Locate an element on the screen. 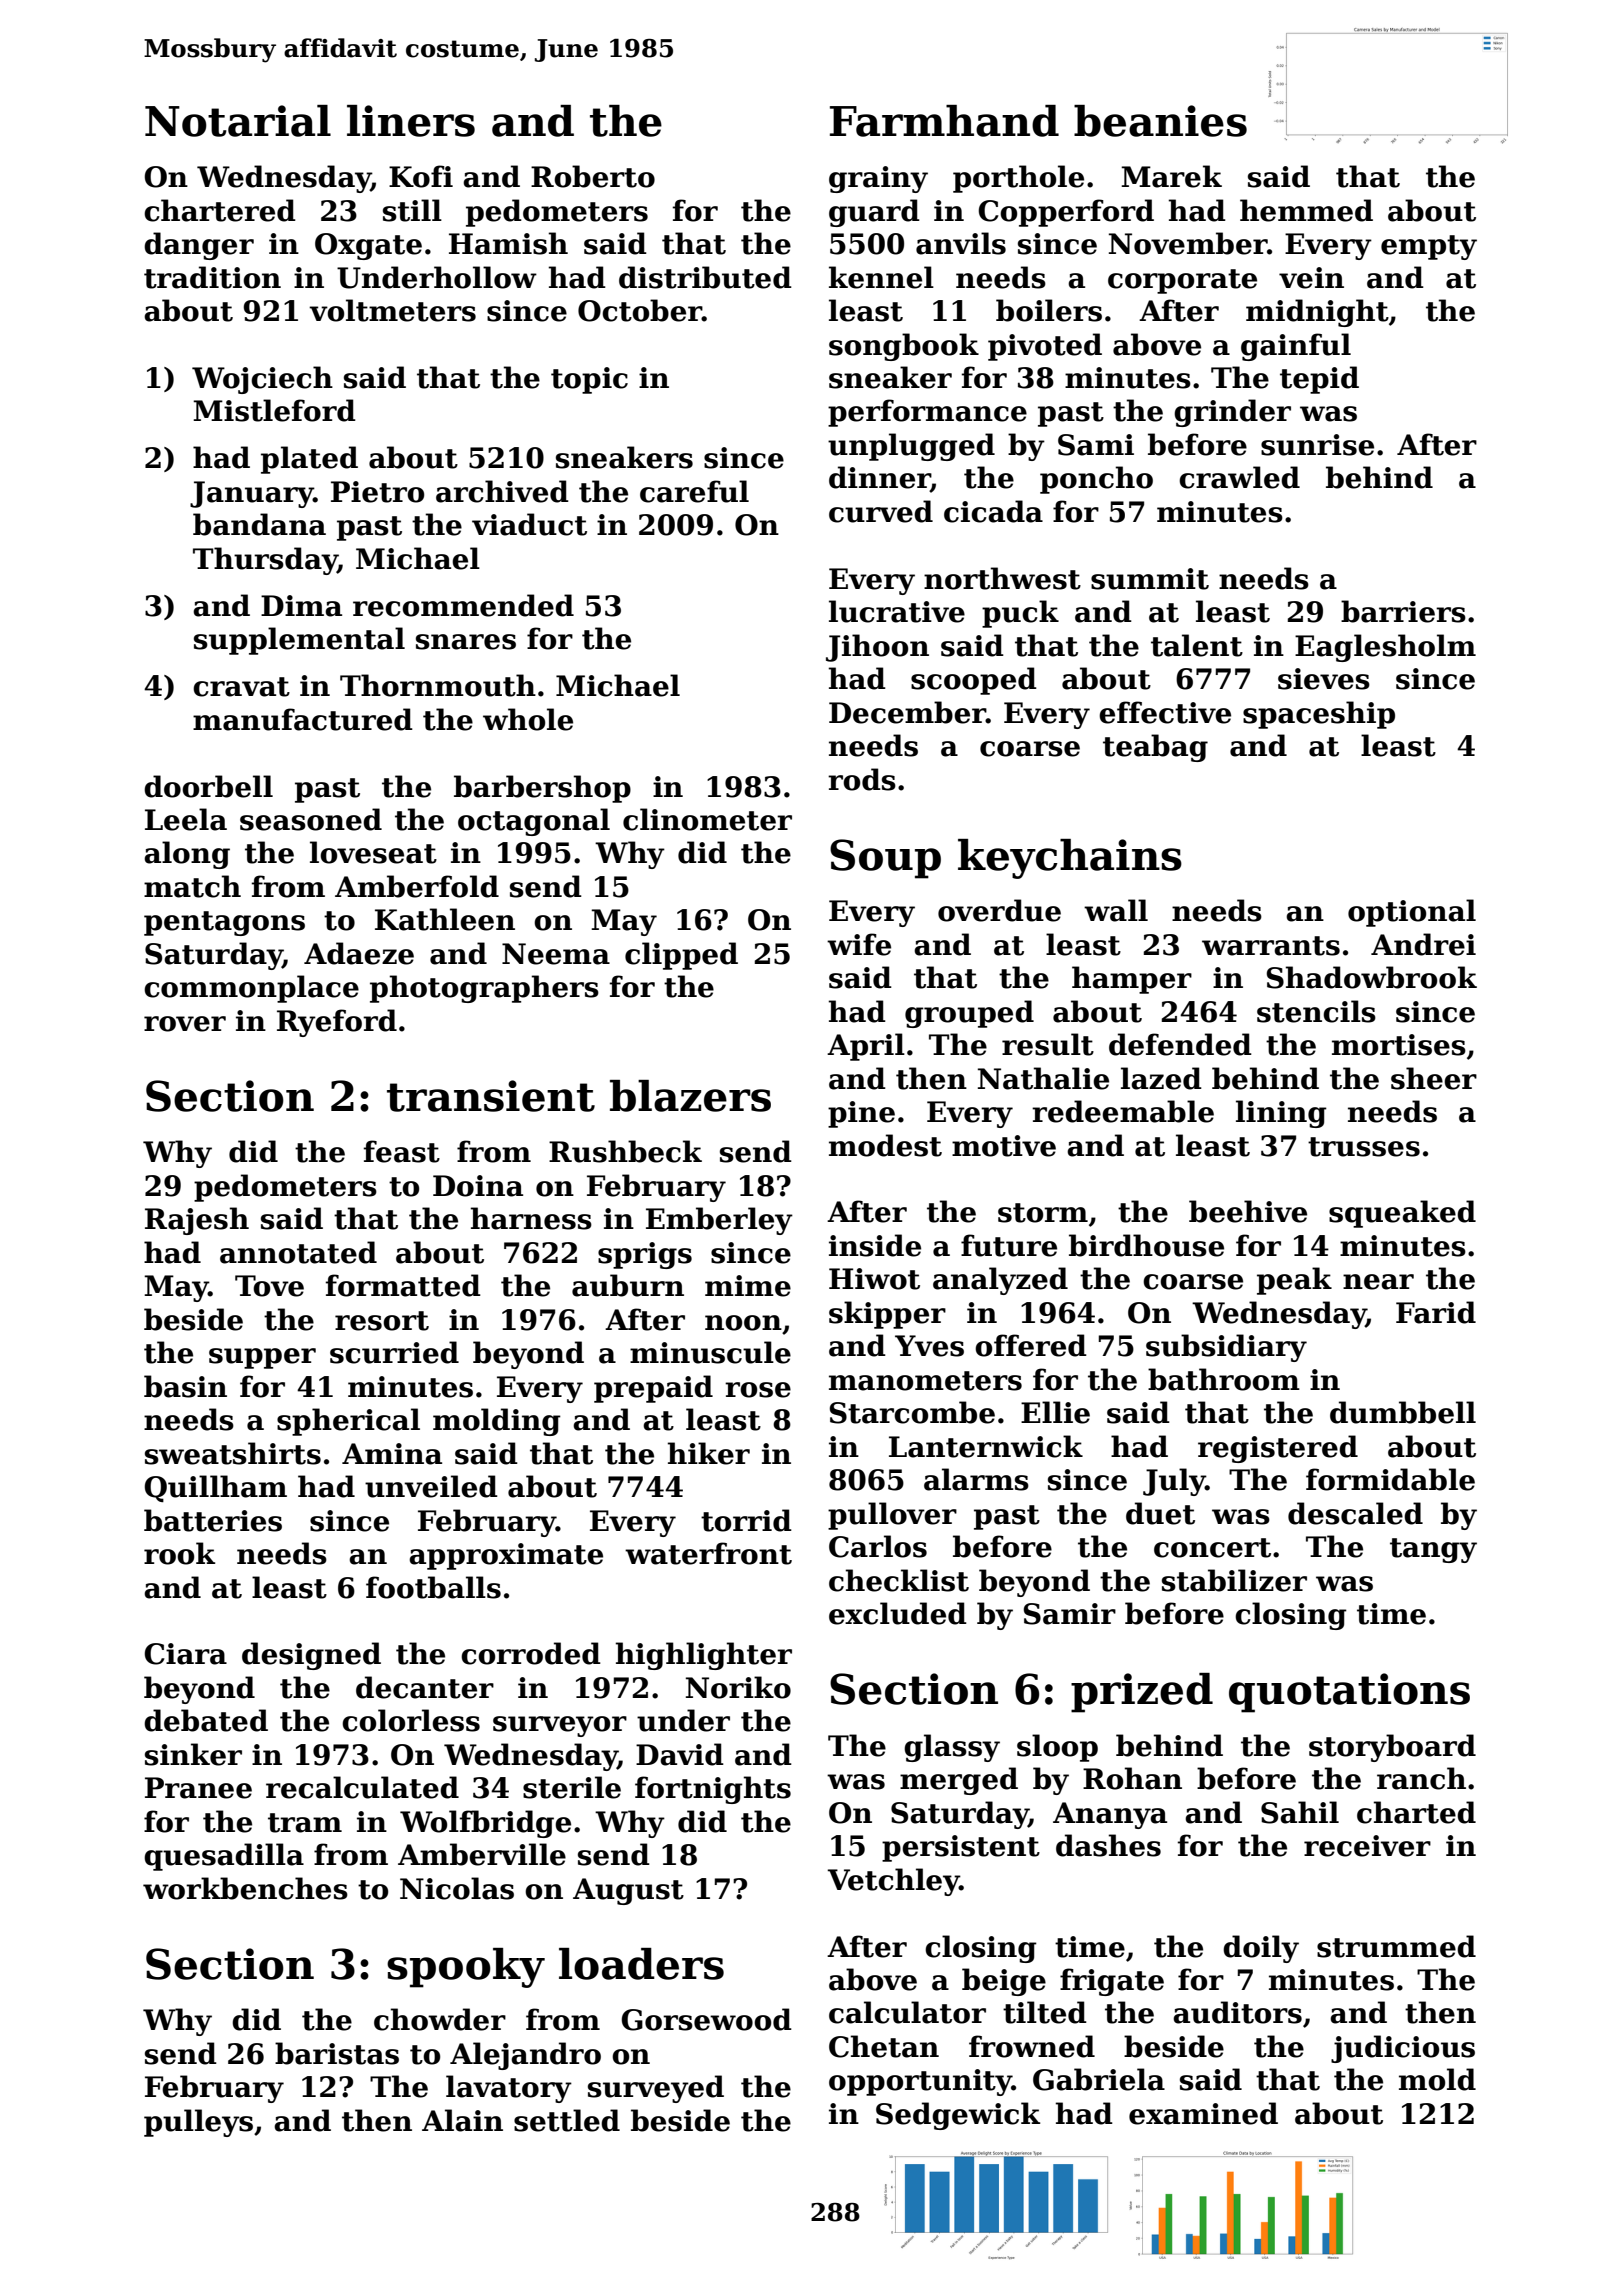  Farid is located at coordinates (1436, 1312).
